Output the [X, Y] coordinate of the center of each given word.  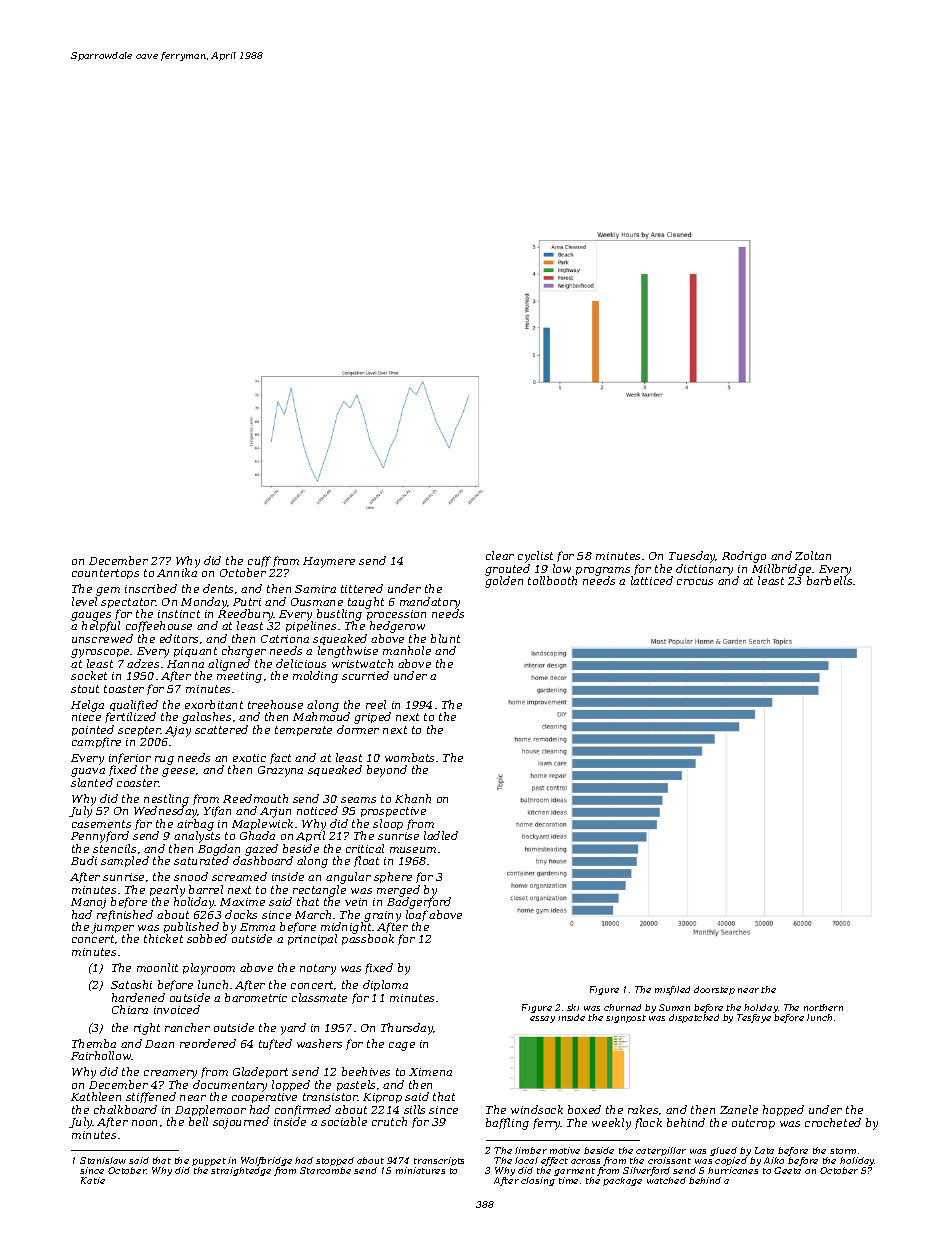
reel [376, 704]
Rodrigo [744, 557]
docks [241, 914]
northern [823, 1007]
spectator [128, 603]
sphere [393, 877]
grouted [507, 570]
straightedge [241, 1171]
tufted [275, 1044]
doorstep [714, 990]
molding [315, 677]
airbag [195, 825]
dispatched [694, 1018]
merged [398, 891]
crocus [695, 582]
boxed [584, 1109]
